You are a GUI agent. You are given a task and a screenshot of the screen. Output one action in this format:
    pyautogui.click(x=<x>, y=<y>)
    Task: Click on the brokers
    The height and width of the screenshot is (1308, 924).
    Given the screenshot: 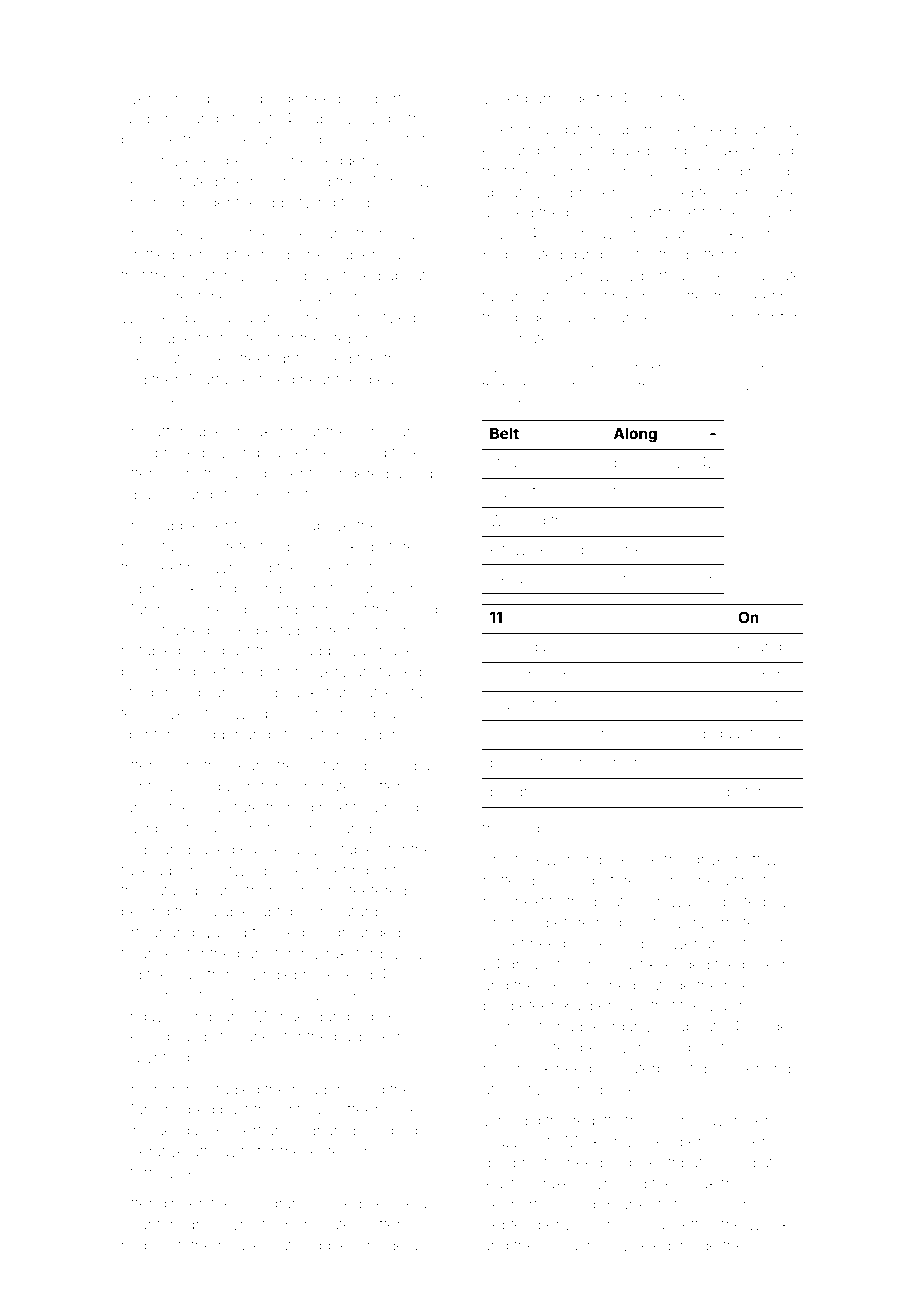 What is the action you would take?
    pyautogui.click(x=768, y=964)
